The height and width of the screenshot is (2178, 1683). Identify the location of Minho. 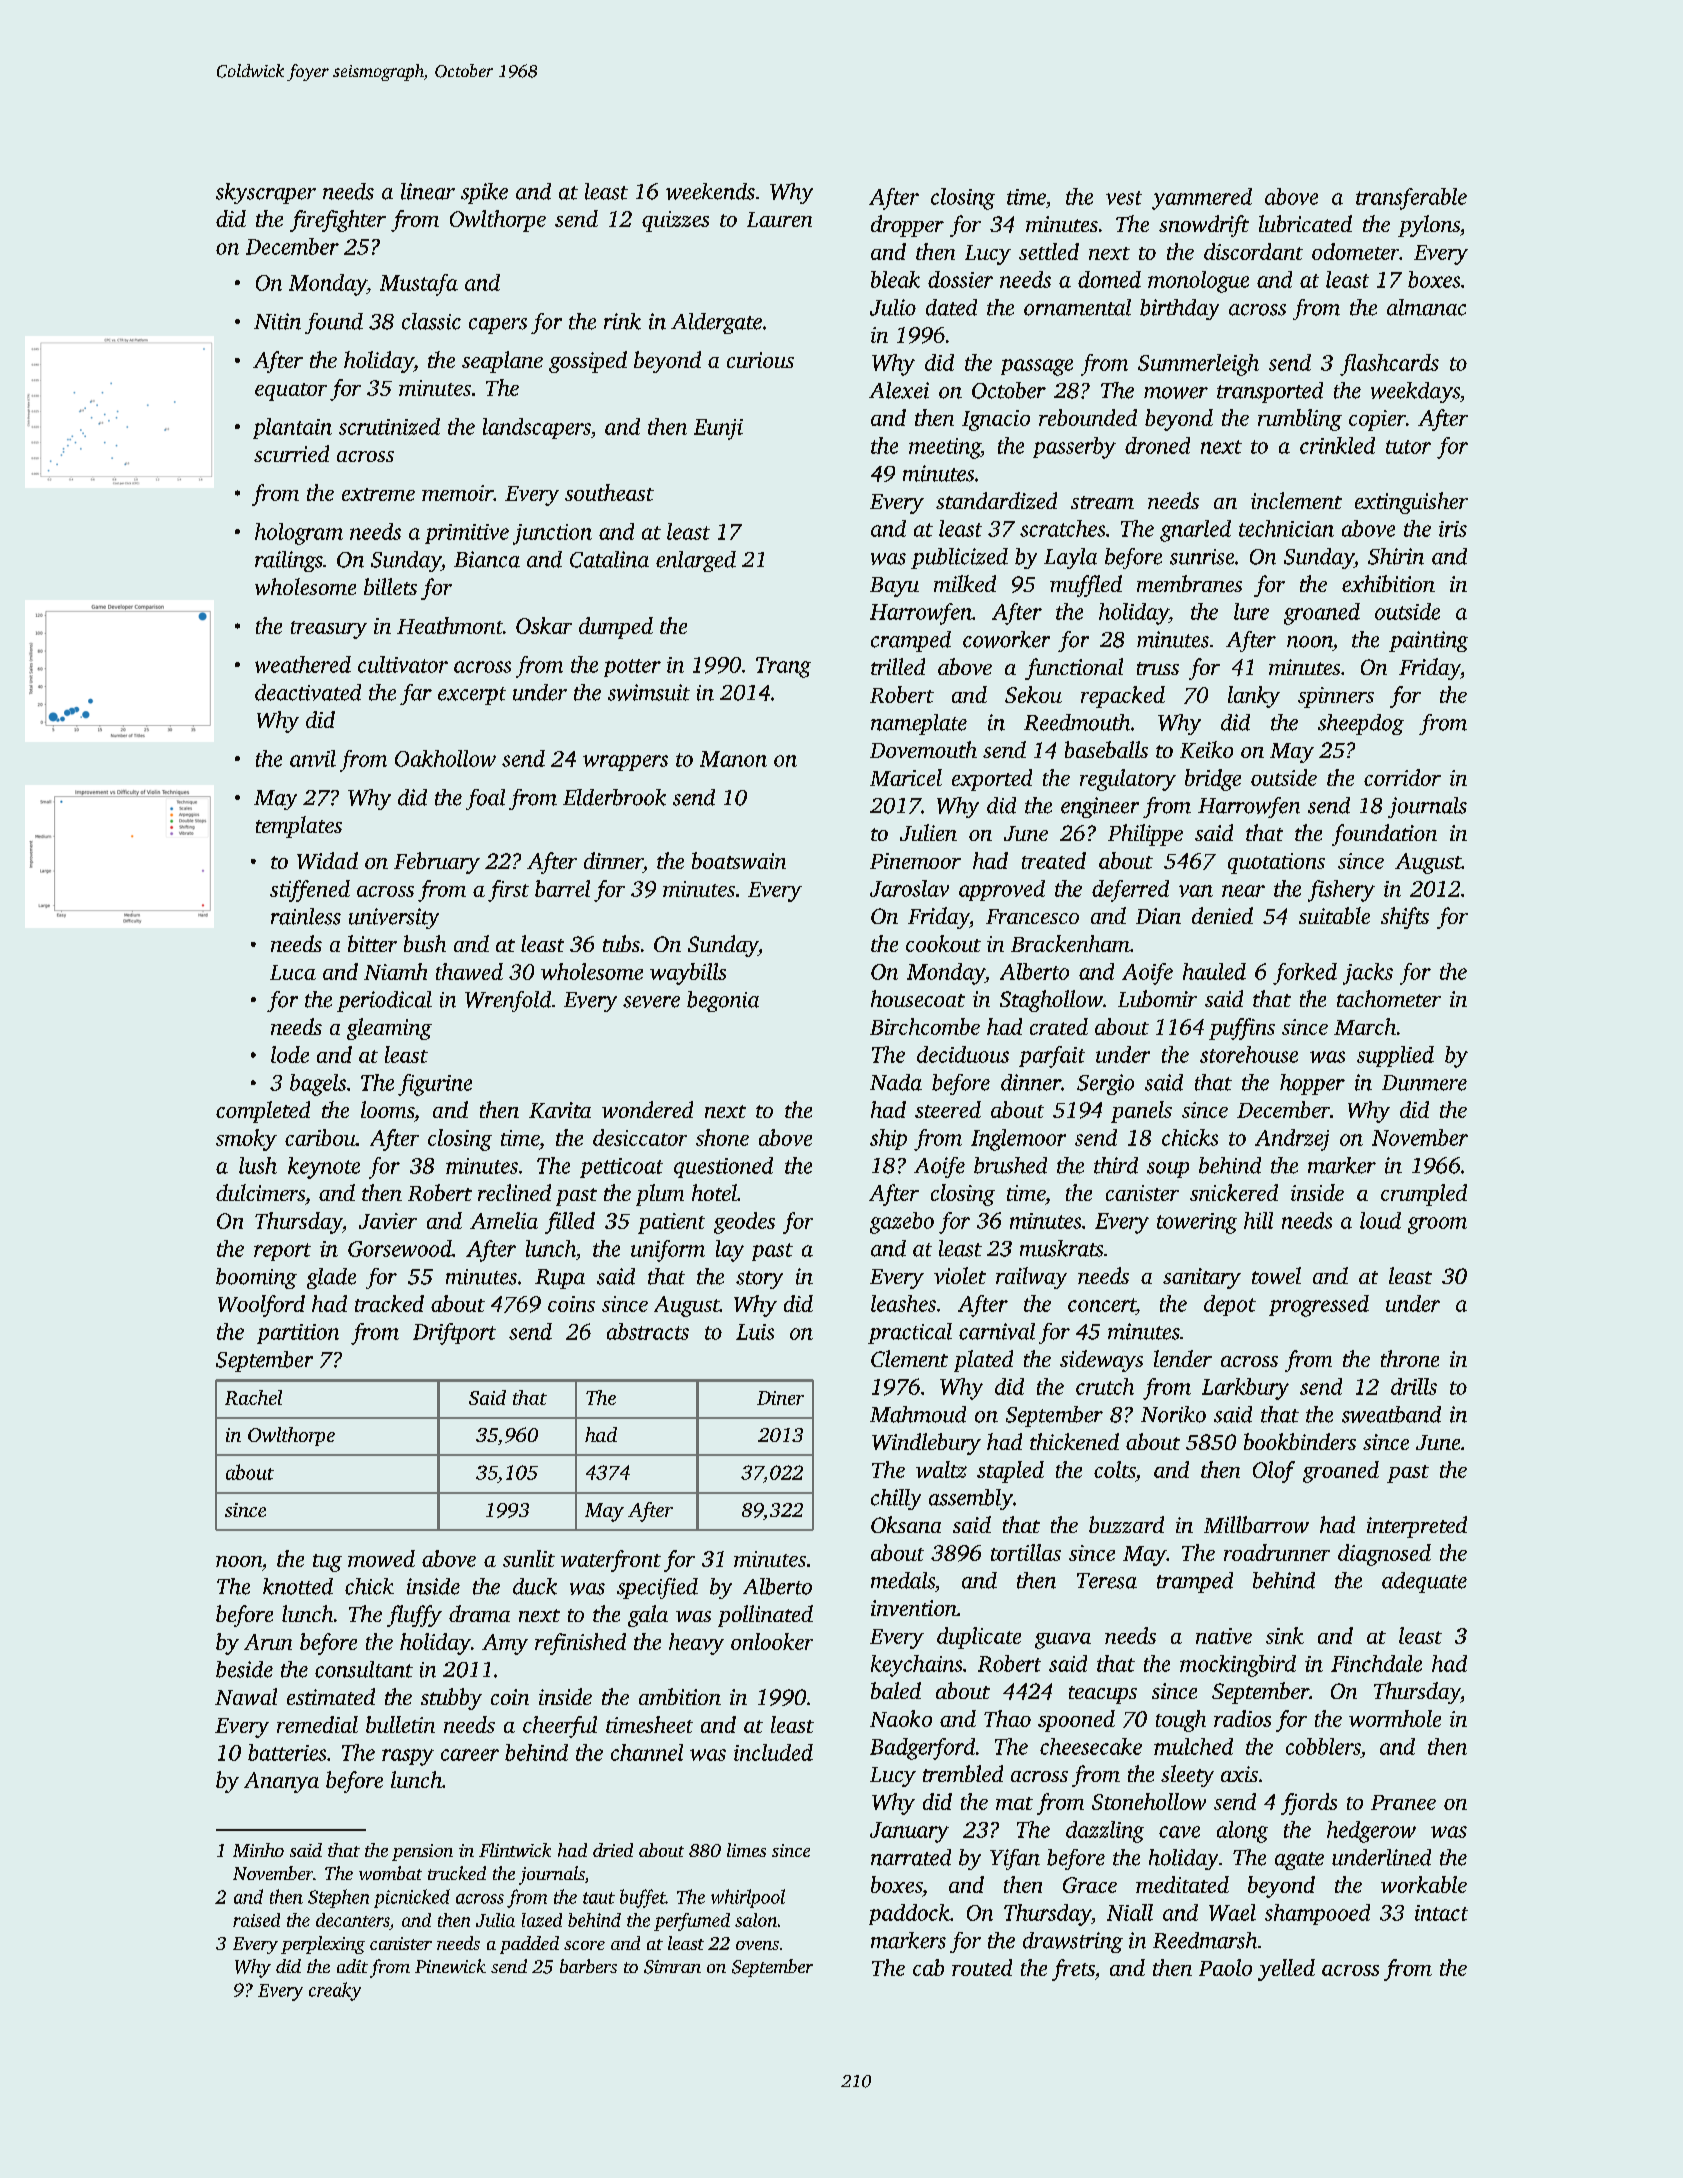
(258, 1850).
